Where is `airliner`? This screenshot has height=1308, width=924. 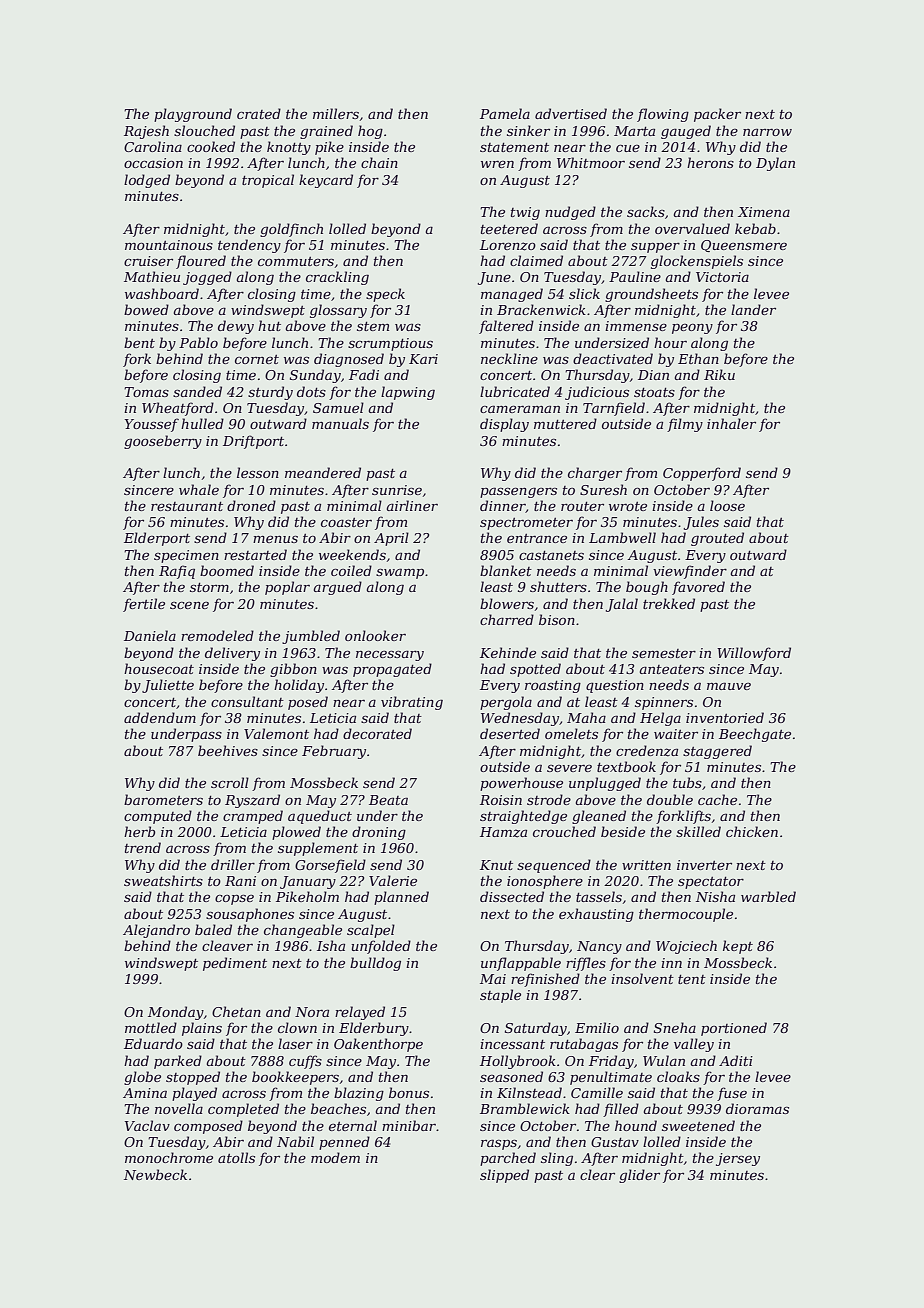
airliner is located at coordinates (412, 505).
